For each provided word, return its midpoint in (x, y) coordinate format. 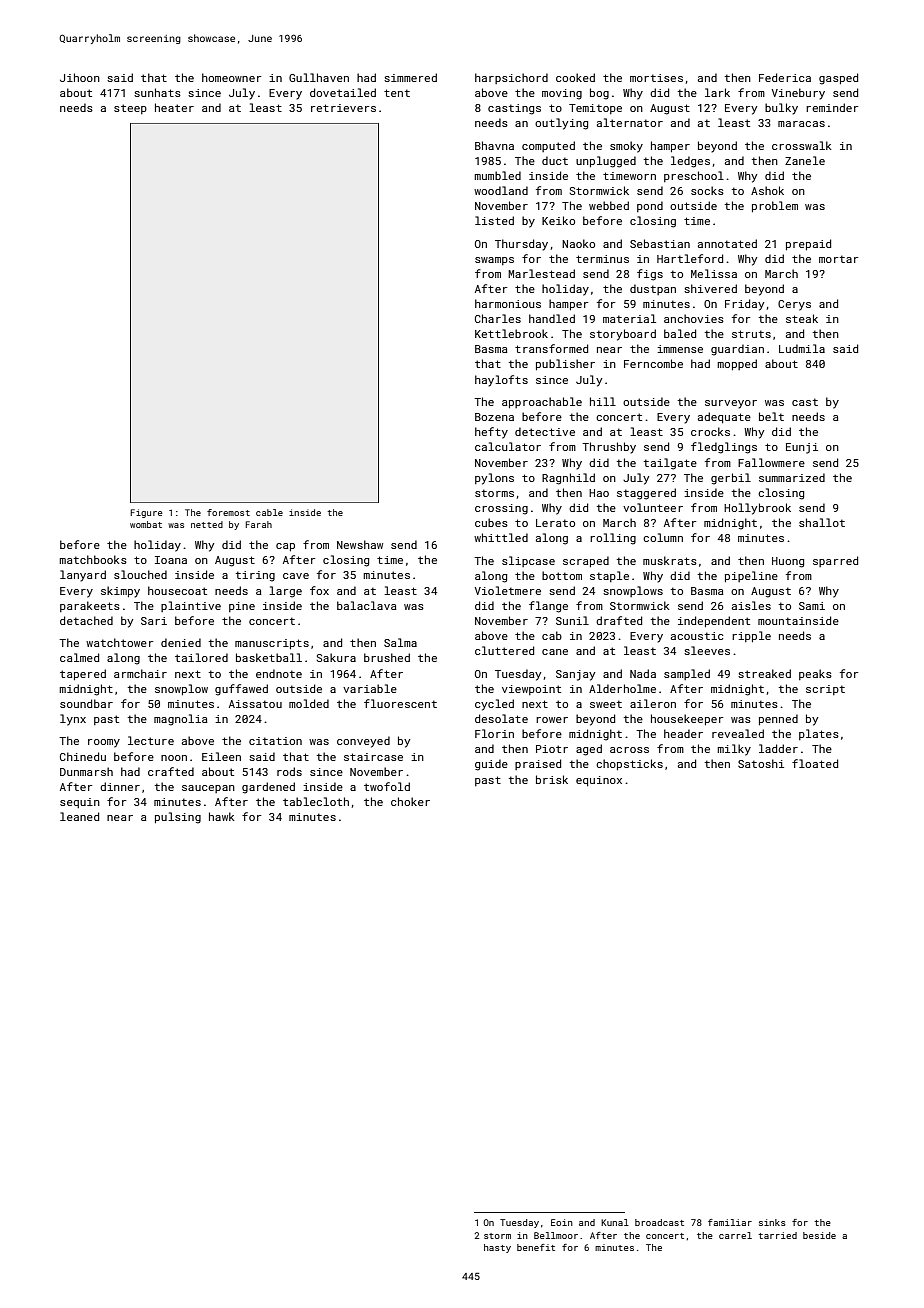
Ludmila (802, 348)
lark (717, 92)
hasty (497, 1248)
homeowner (232, 77)
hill (603, 401)
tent (397, 93)
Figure (146, 513)
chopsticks (629, 764)
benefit (536, 1247)
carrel (735, 1235)
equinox (599, 781)
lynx (73, 720)
